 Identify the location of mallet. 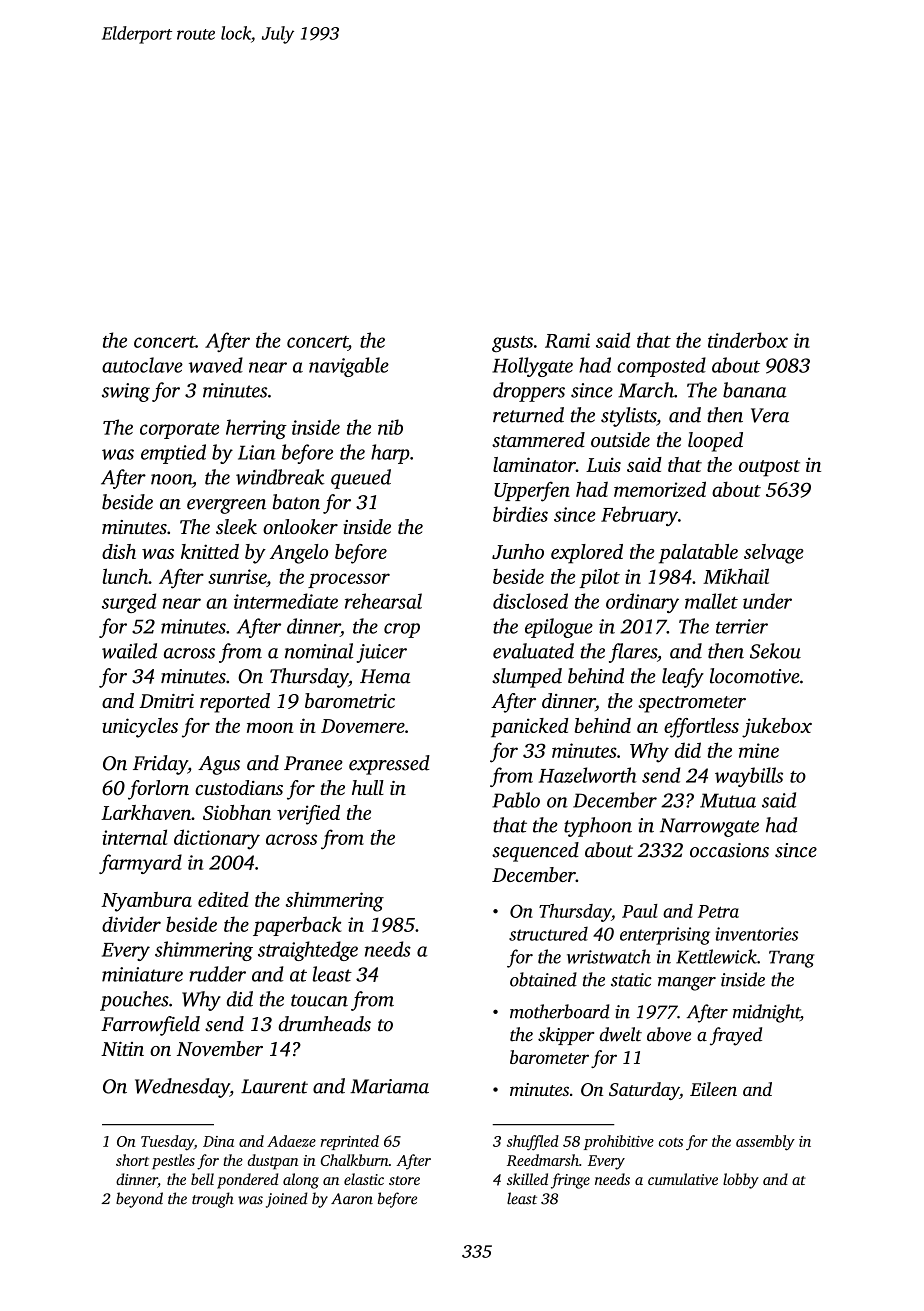
(711, 601).
